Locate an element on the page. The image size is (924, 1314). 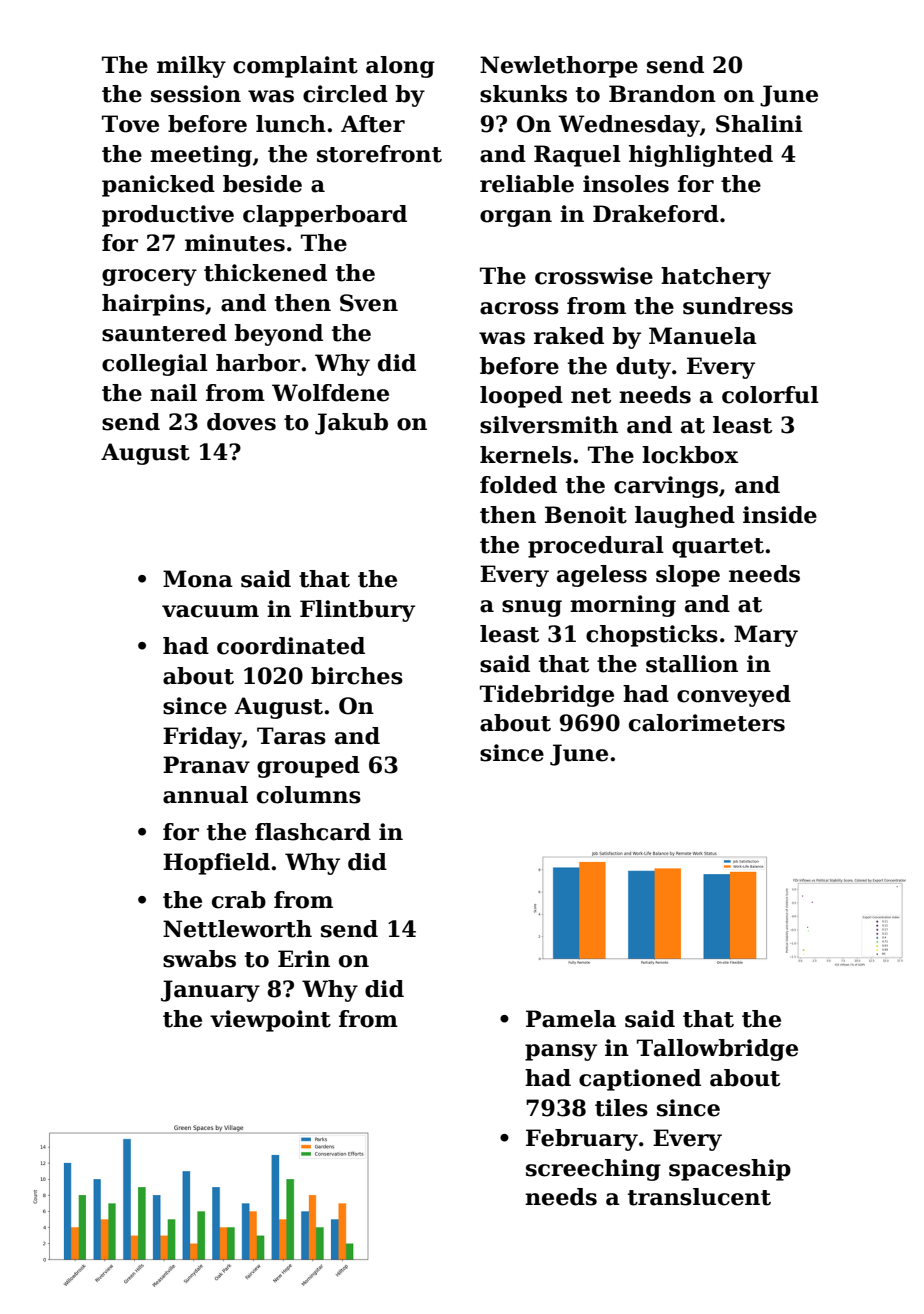
Mona is located at coordinates (198, 579).
